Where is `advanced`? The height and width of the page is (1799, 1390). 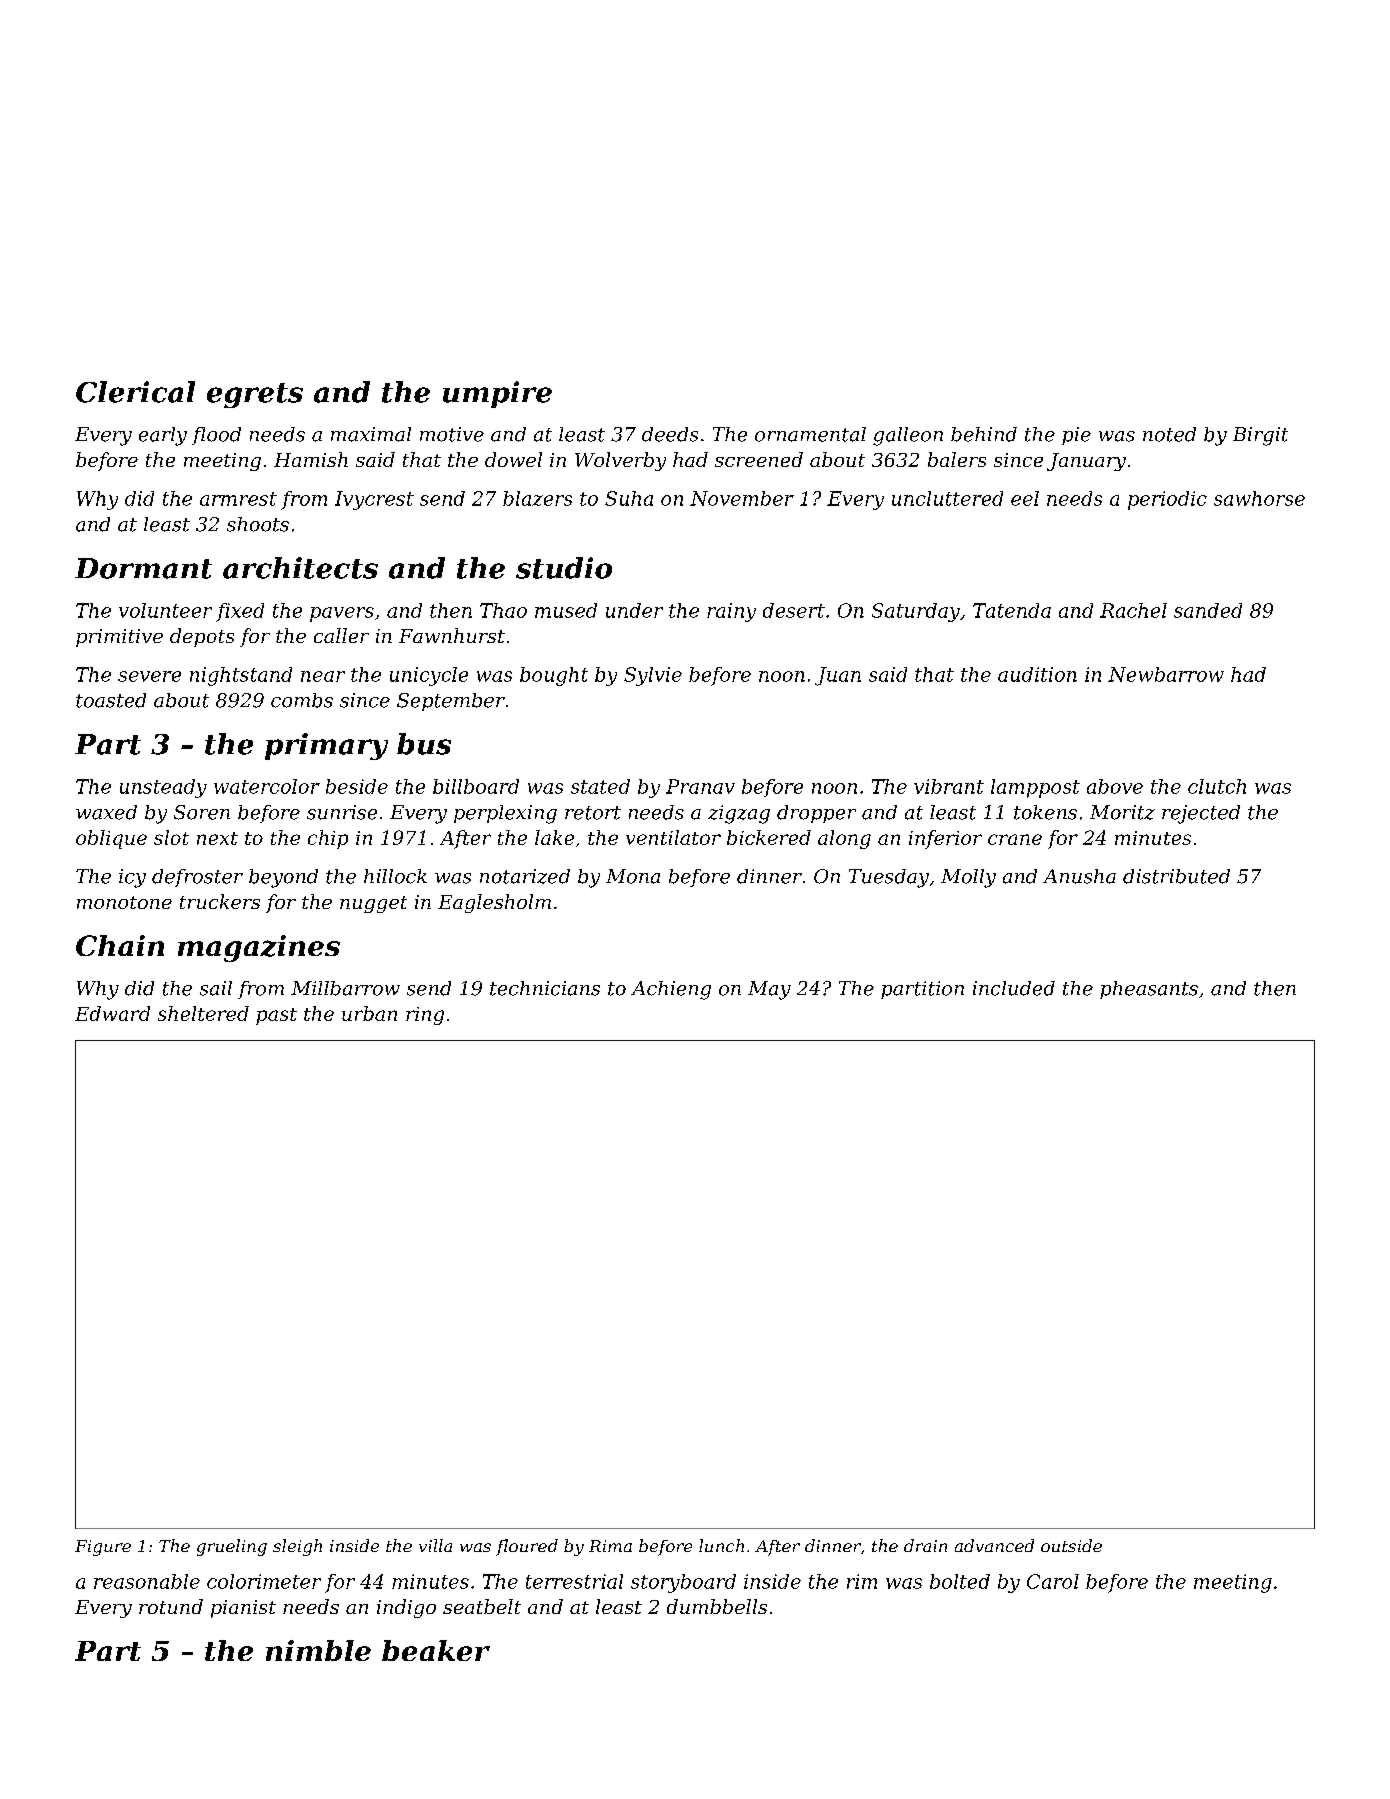
advanced is located at coordinates (994, 1545).
